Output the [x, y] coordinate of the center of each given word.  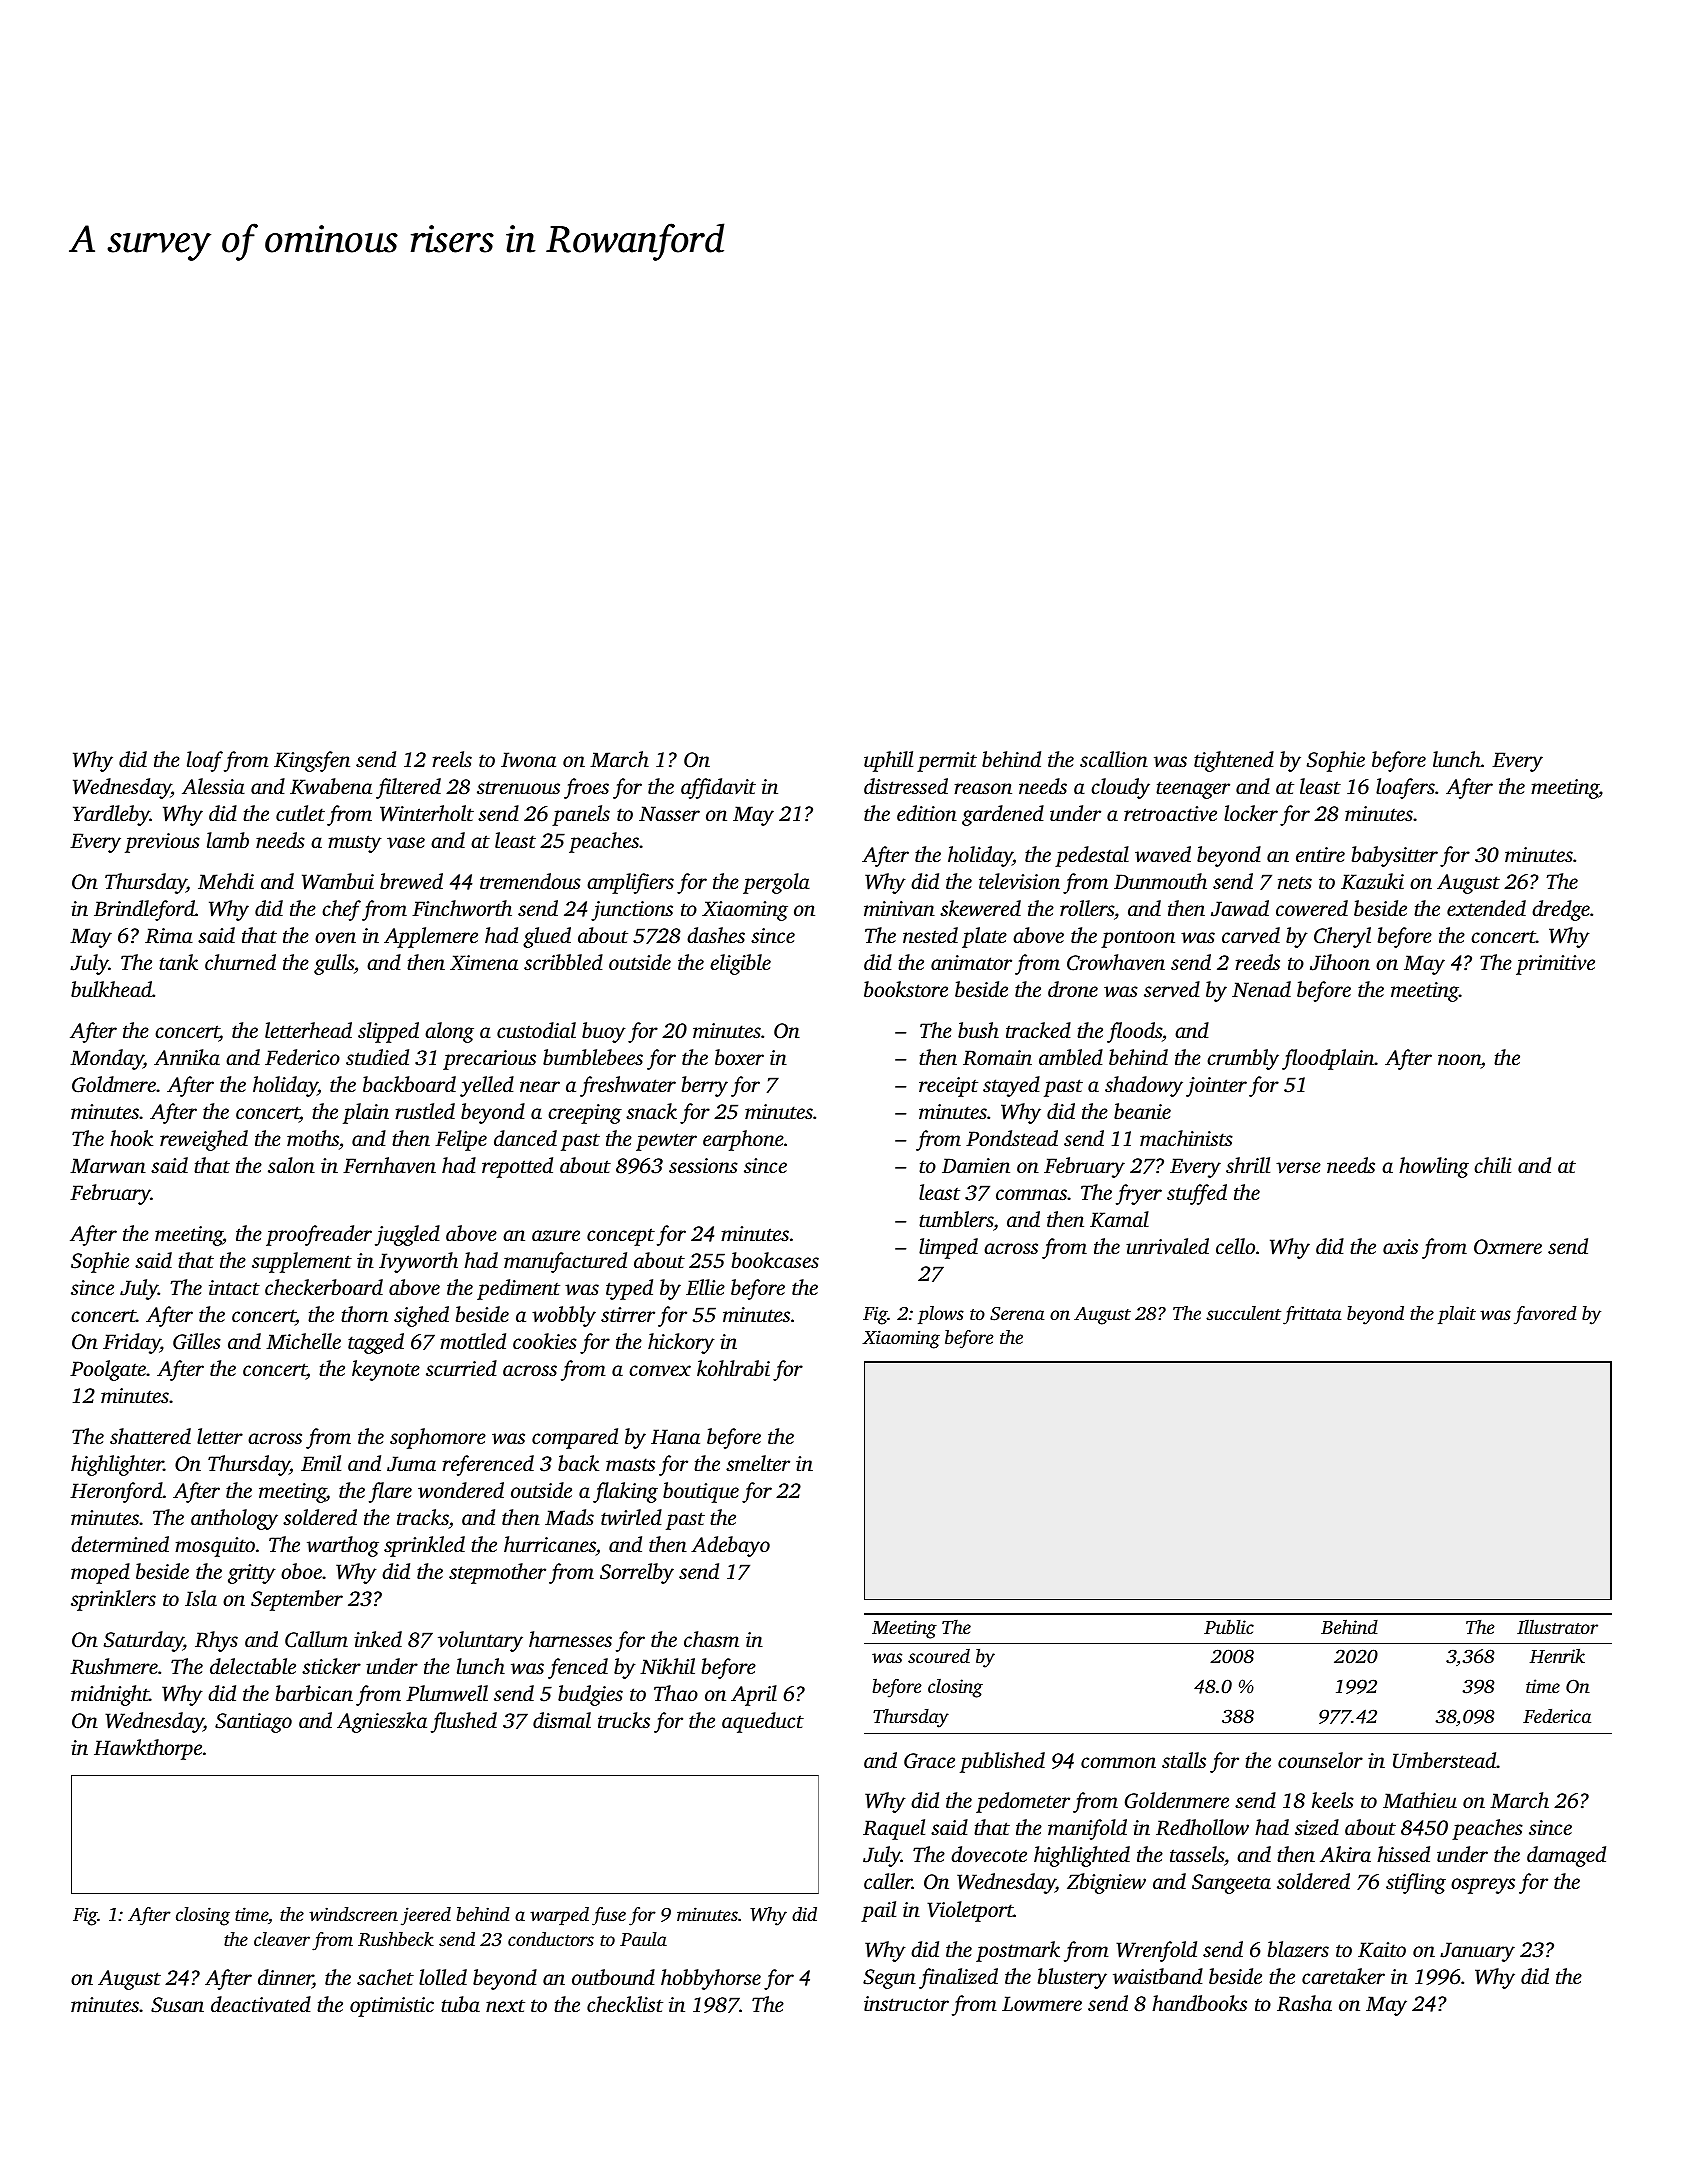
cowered [1312, 908]
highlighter [117, 1465]
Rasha [1304, 2003]
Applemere [431, 937]
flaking [625, 1492]
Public [1229, 1627]
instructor [906, 2003]
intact [234, 1287]
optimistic [392, 2007]
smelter [758, 1463]
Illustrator [1557, 1626]
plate [984, 937]
